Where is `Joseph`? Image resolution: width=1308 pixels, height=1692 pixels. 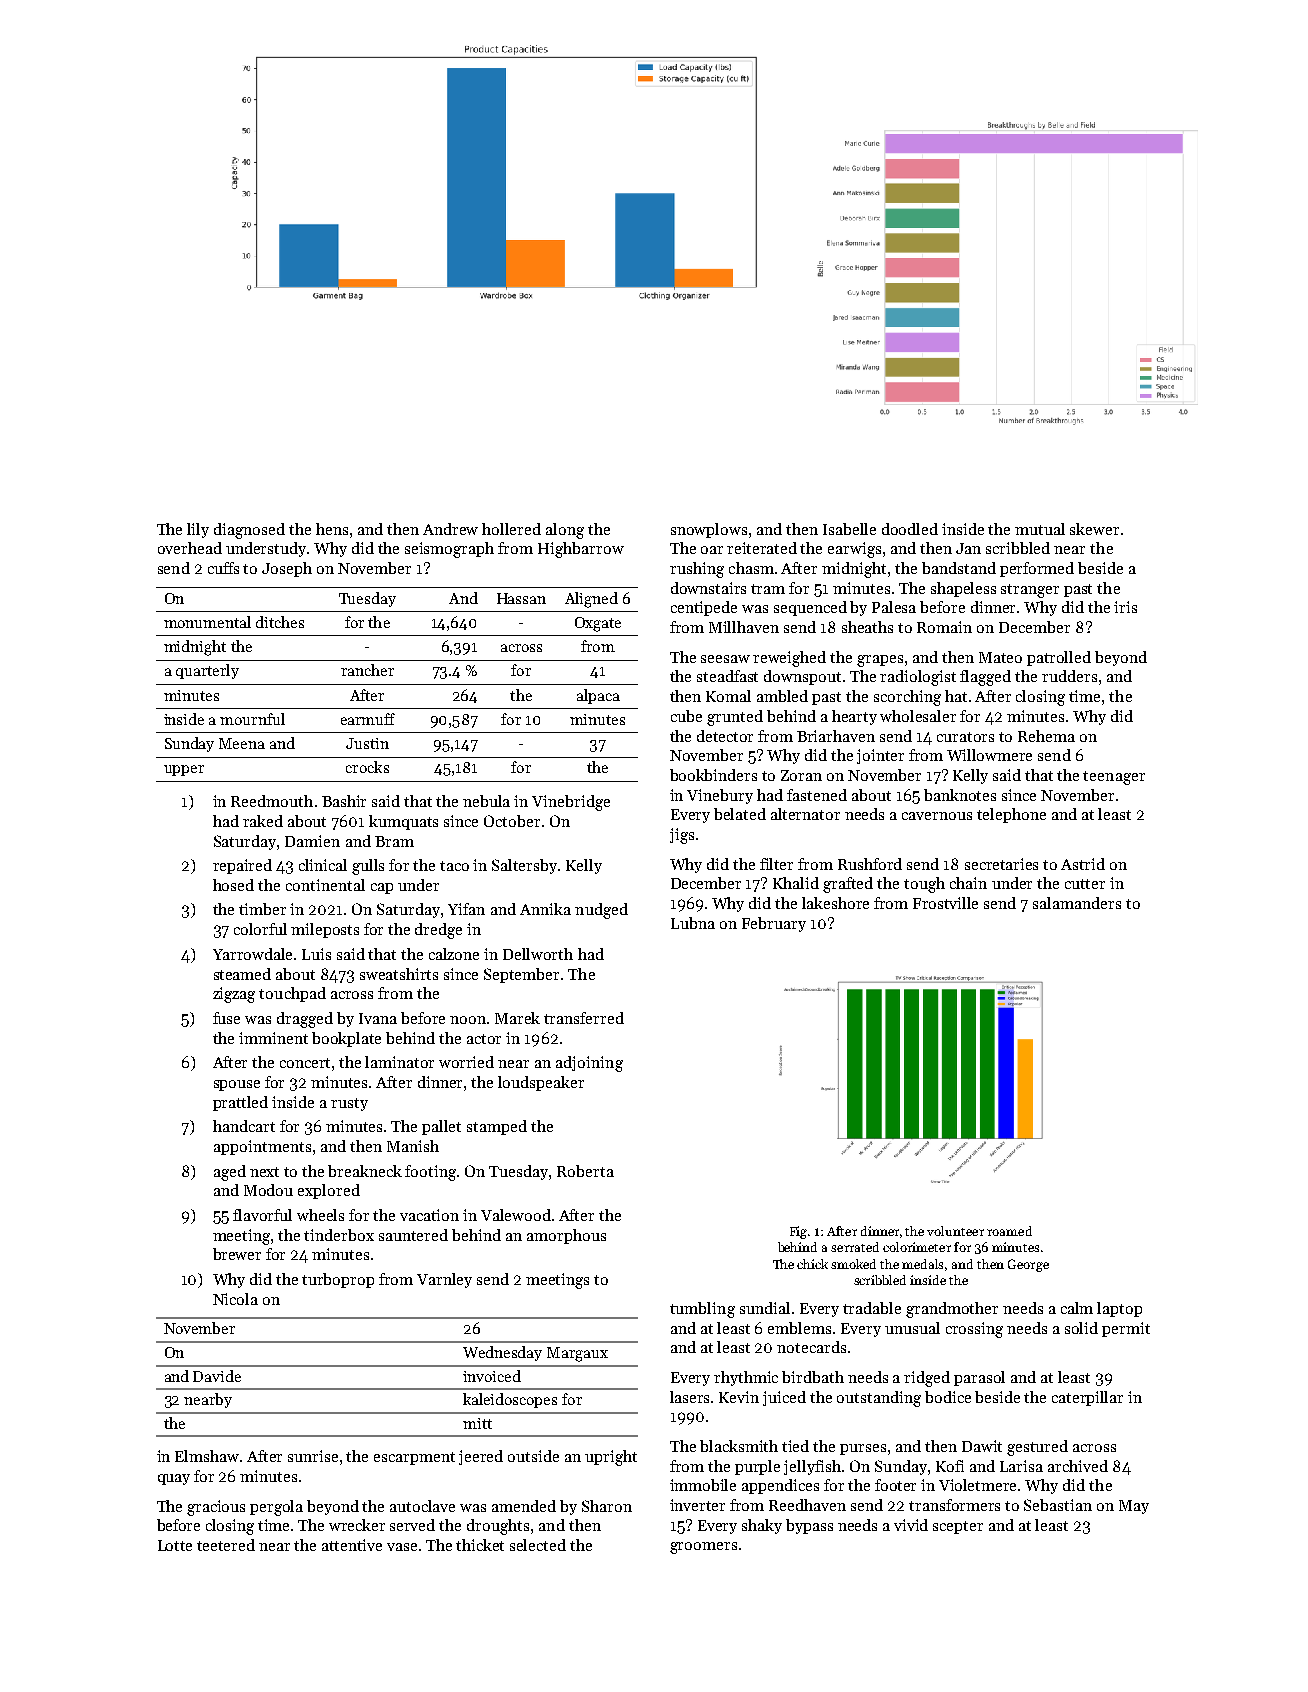
Joseph is located at coordinates (287, 569).
